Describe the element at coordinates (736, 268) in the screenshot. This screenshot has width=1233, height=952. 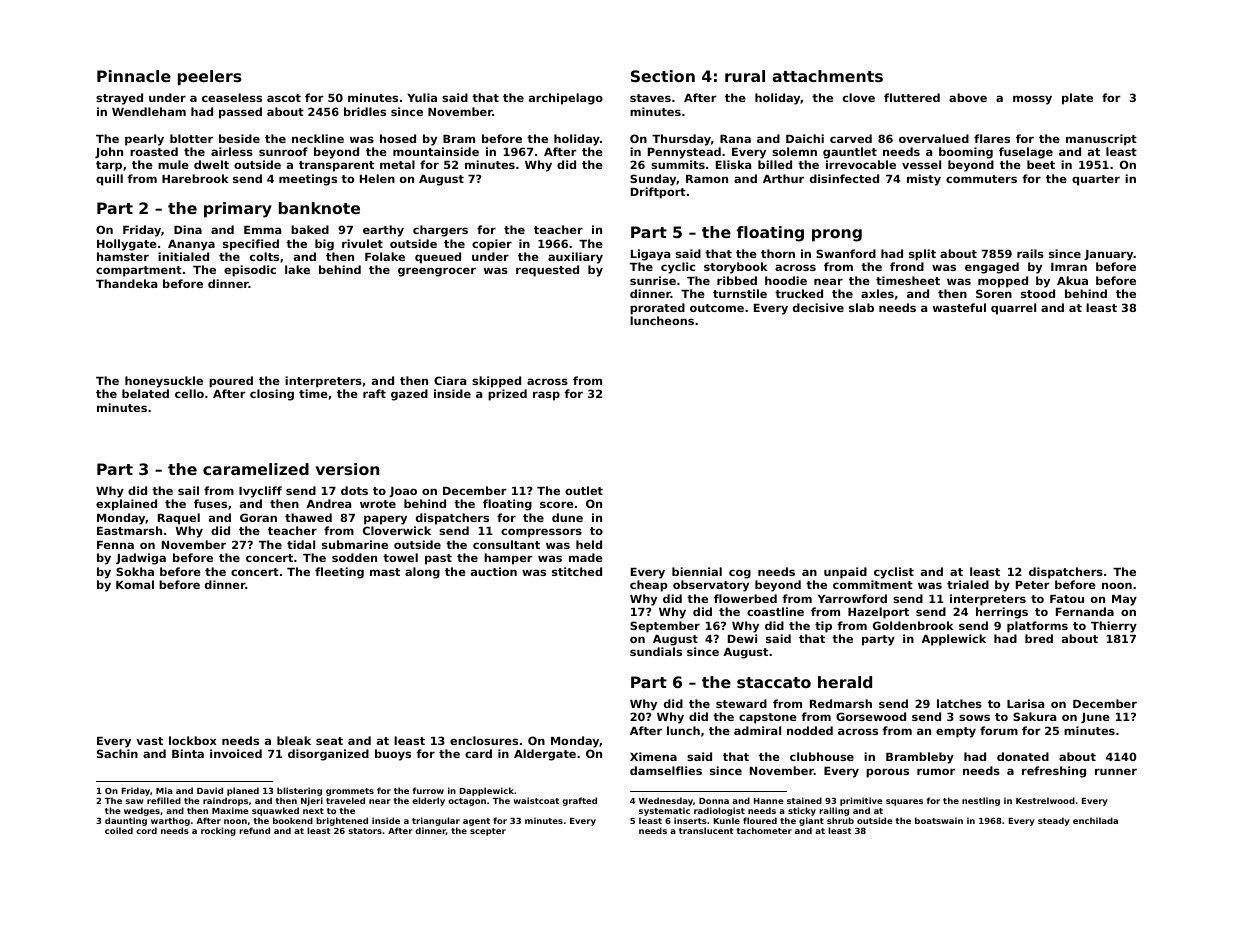
I see `storybook` at that location.
